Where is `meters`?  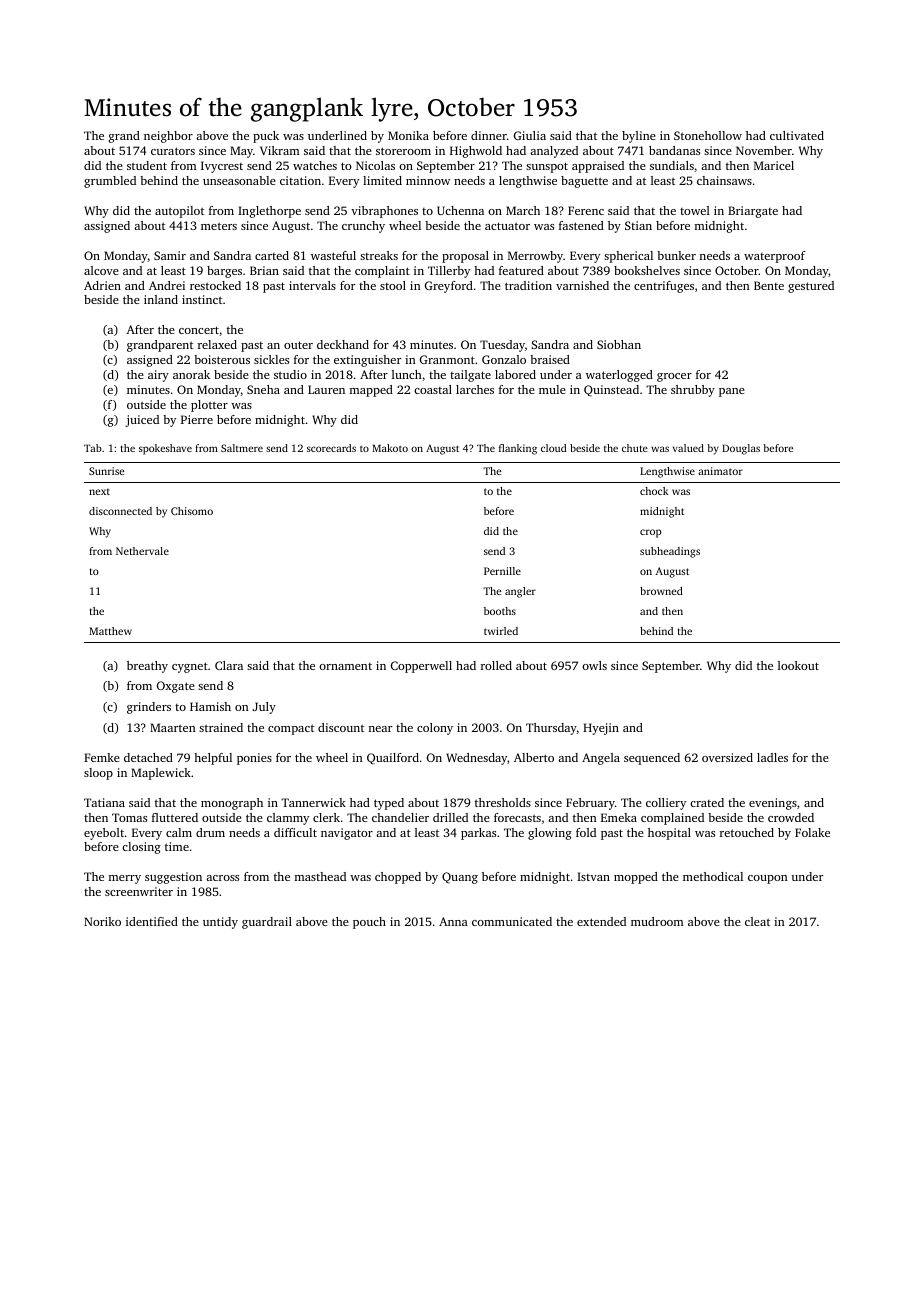
meters is located at coordinates (219, 226).
